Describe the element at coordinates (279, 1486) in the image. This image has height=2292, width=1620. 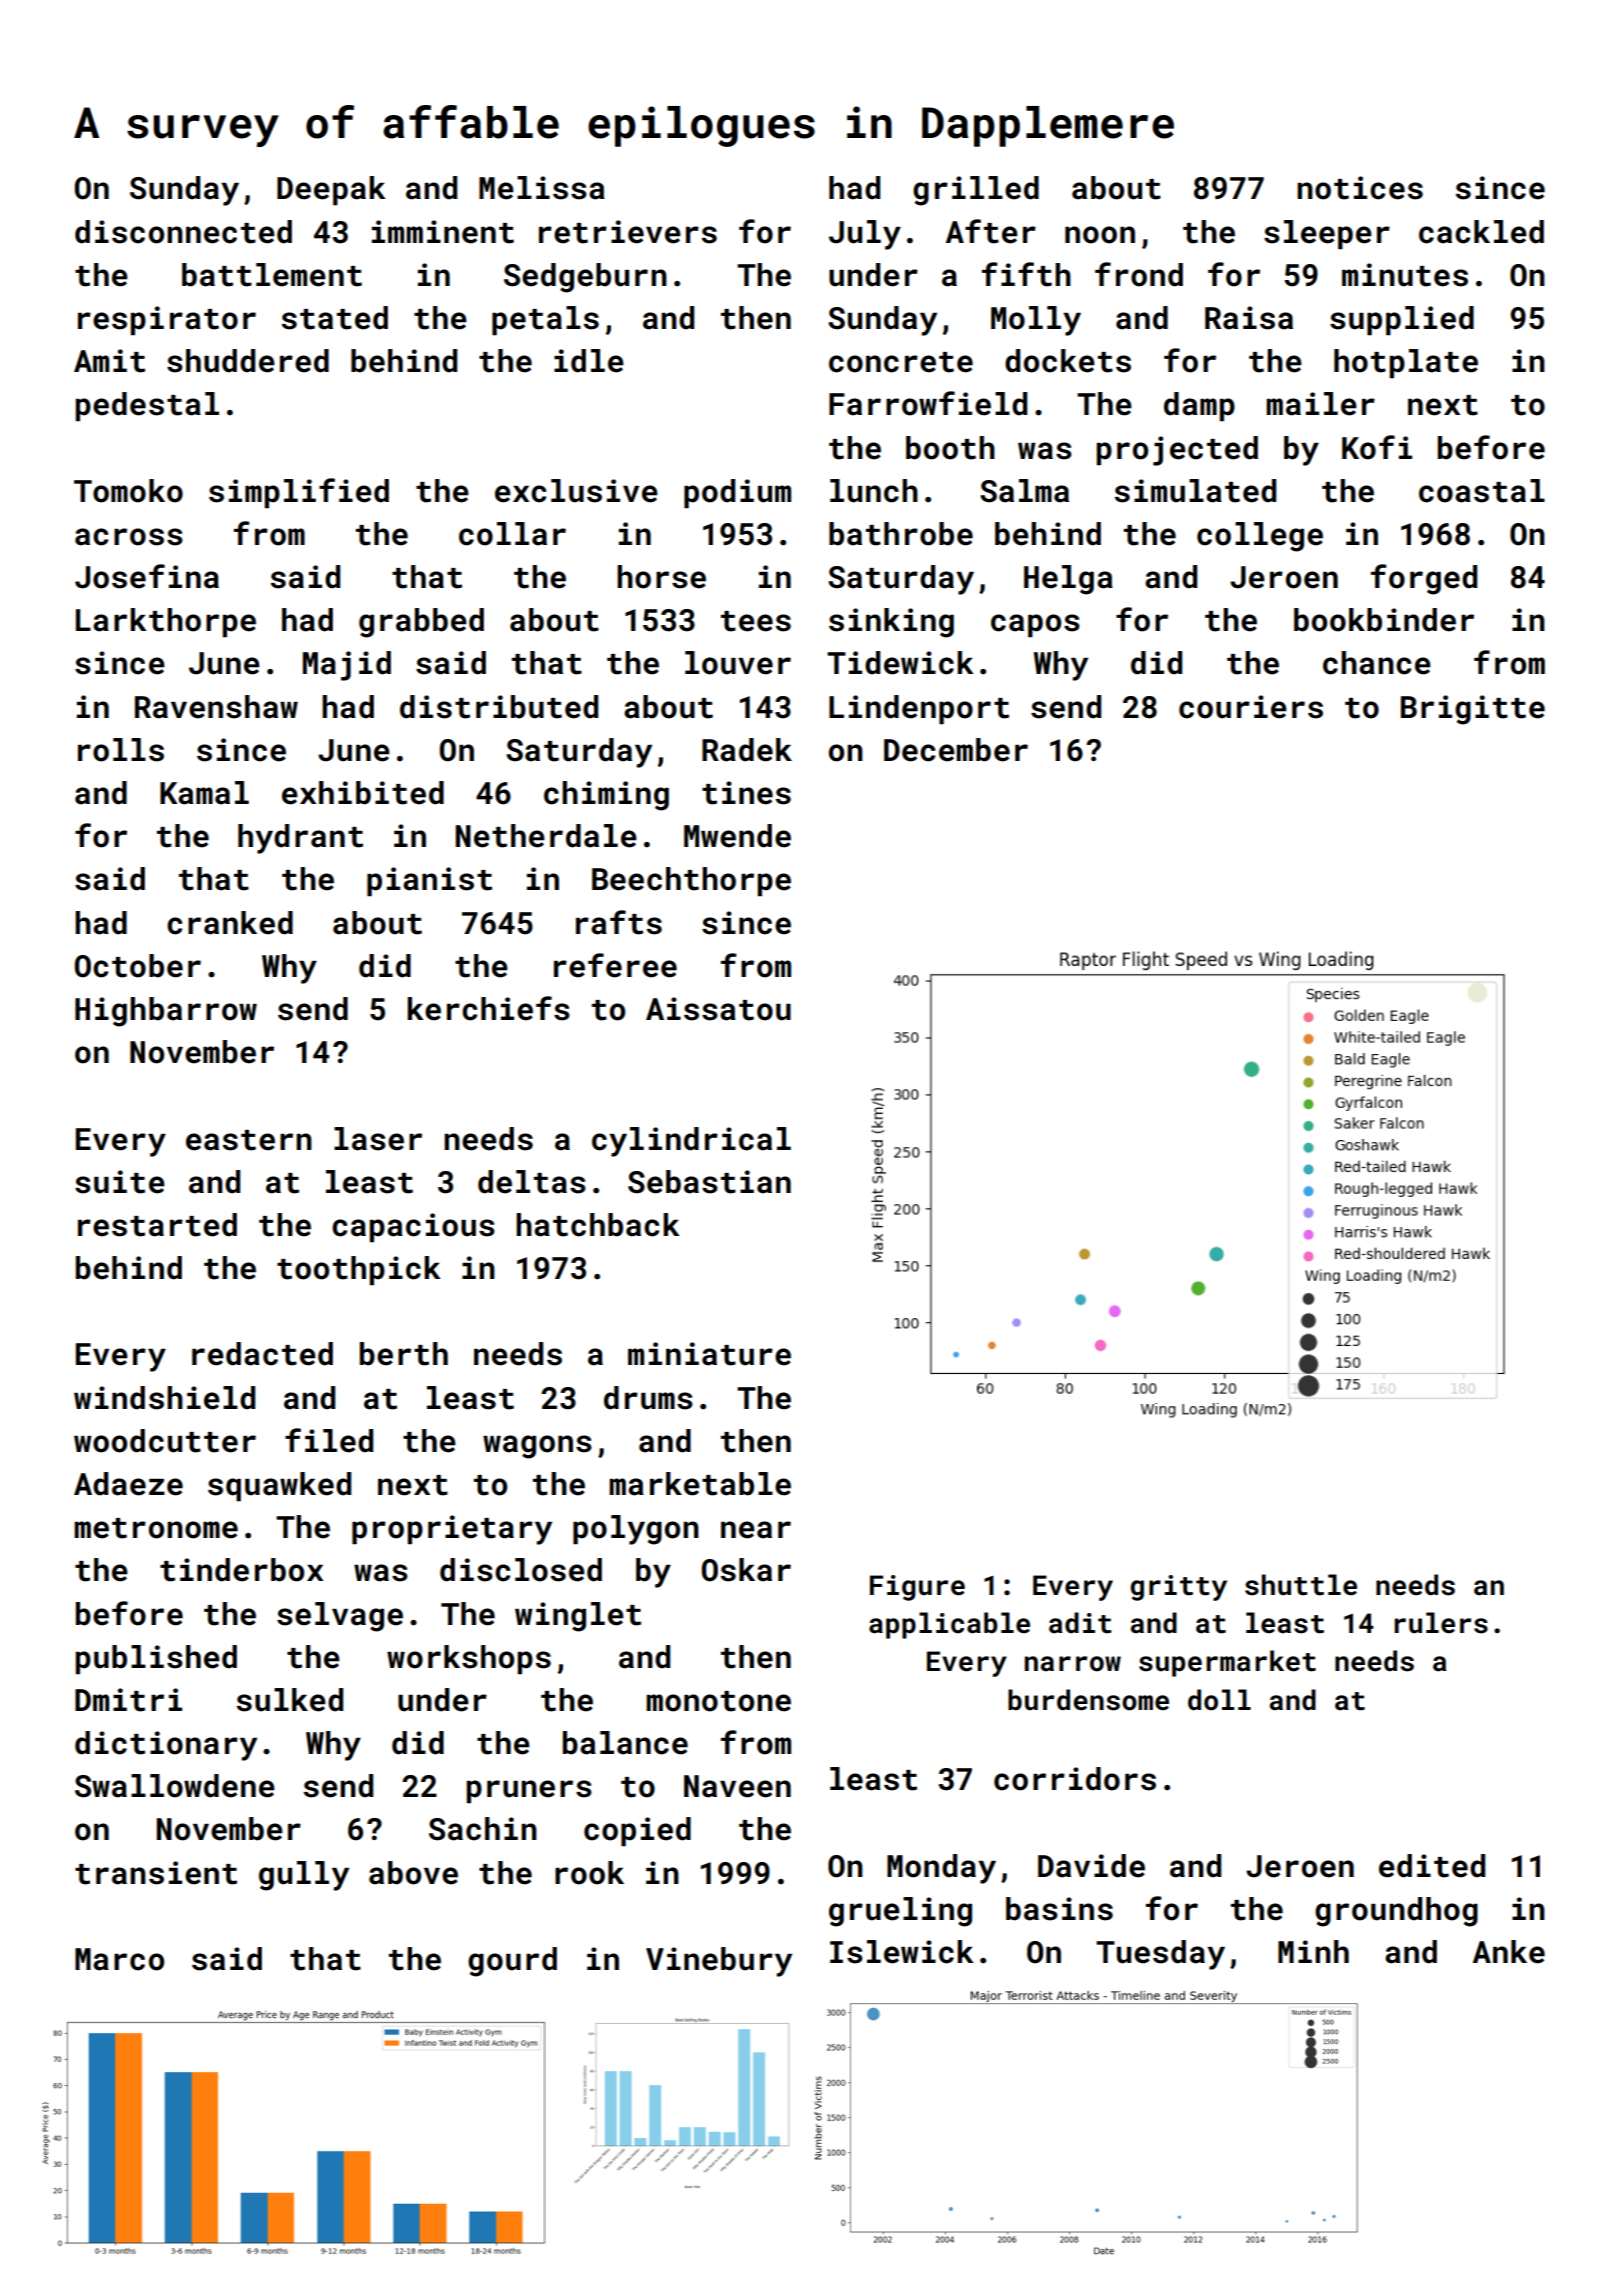
I see `squawked` at that location.
